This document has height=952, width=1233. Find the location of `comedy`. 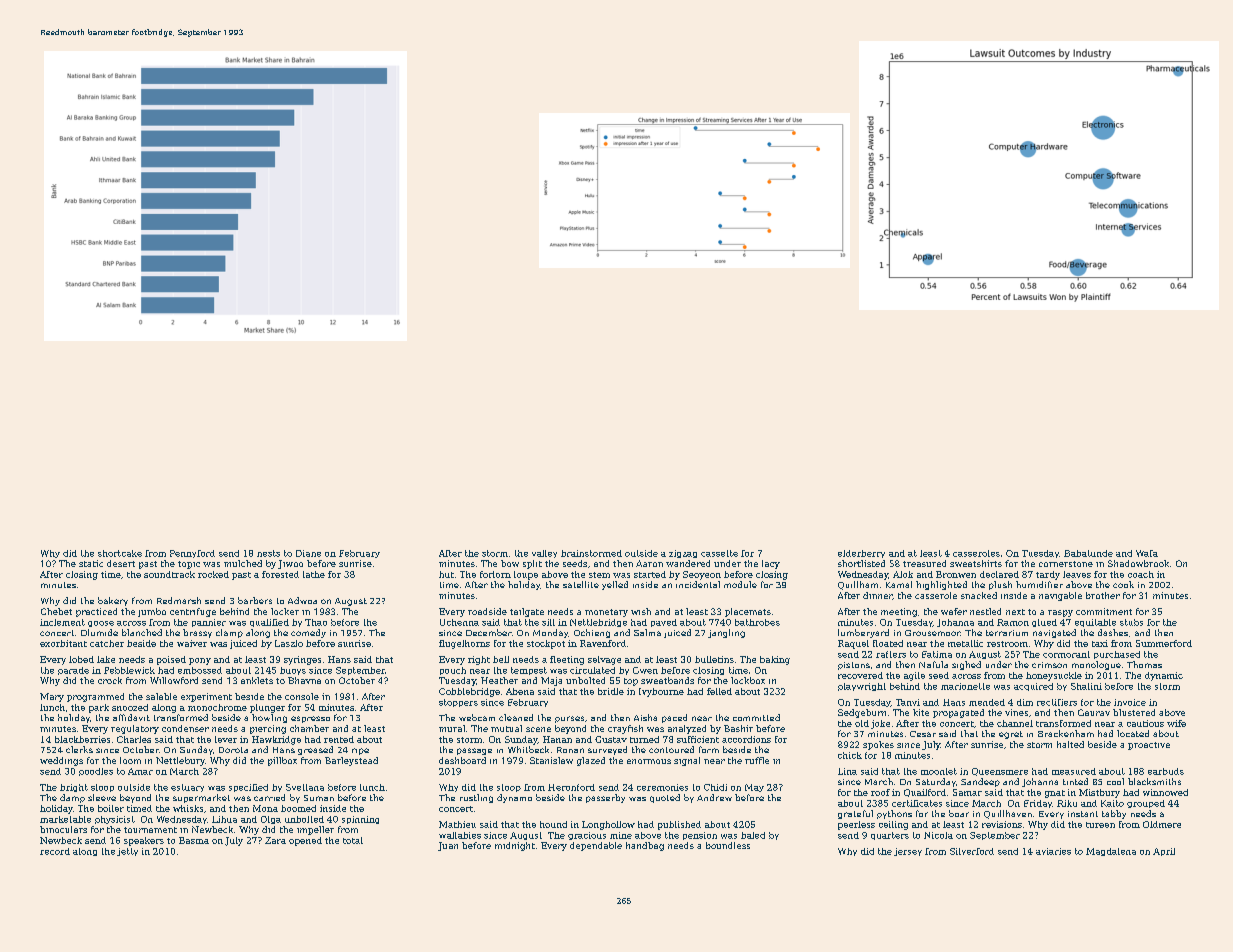

comedy is located at coordinates (308, 633).
